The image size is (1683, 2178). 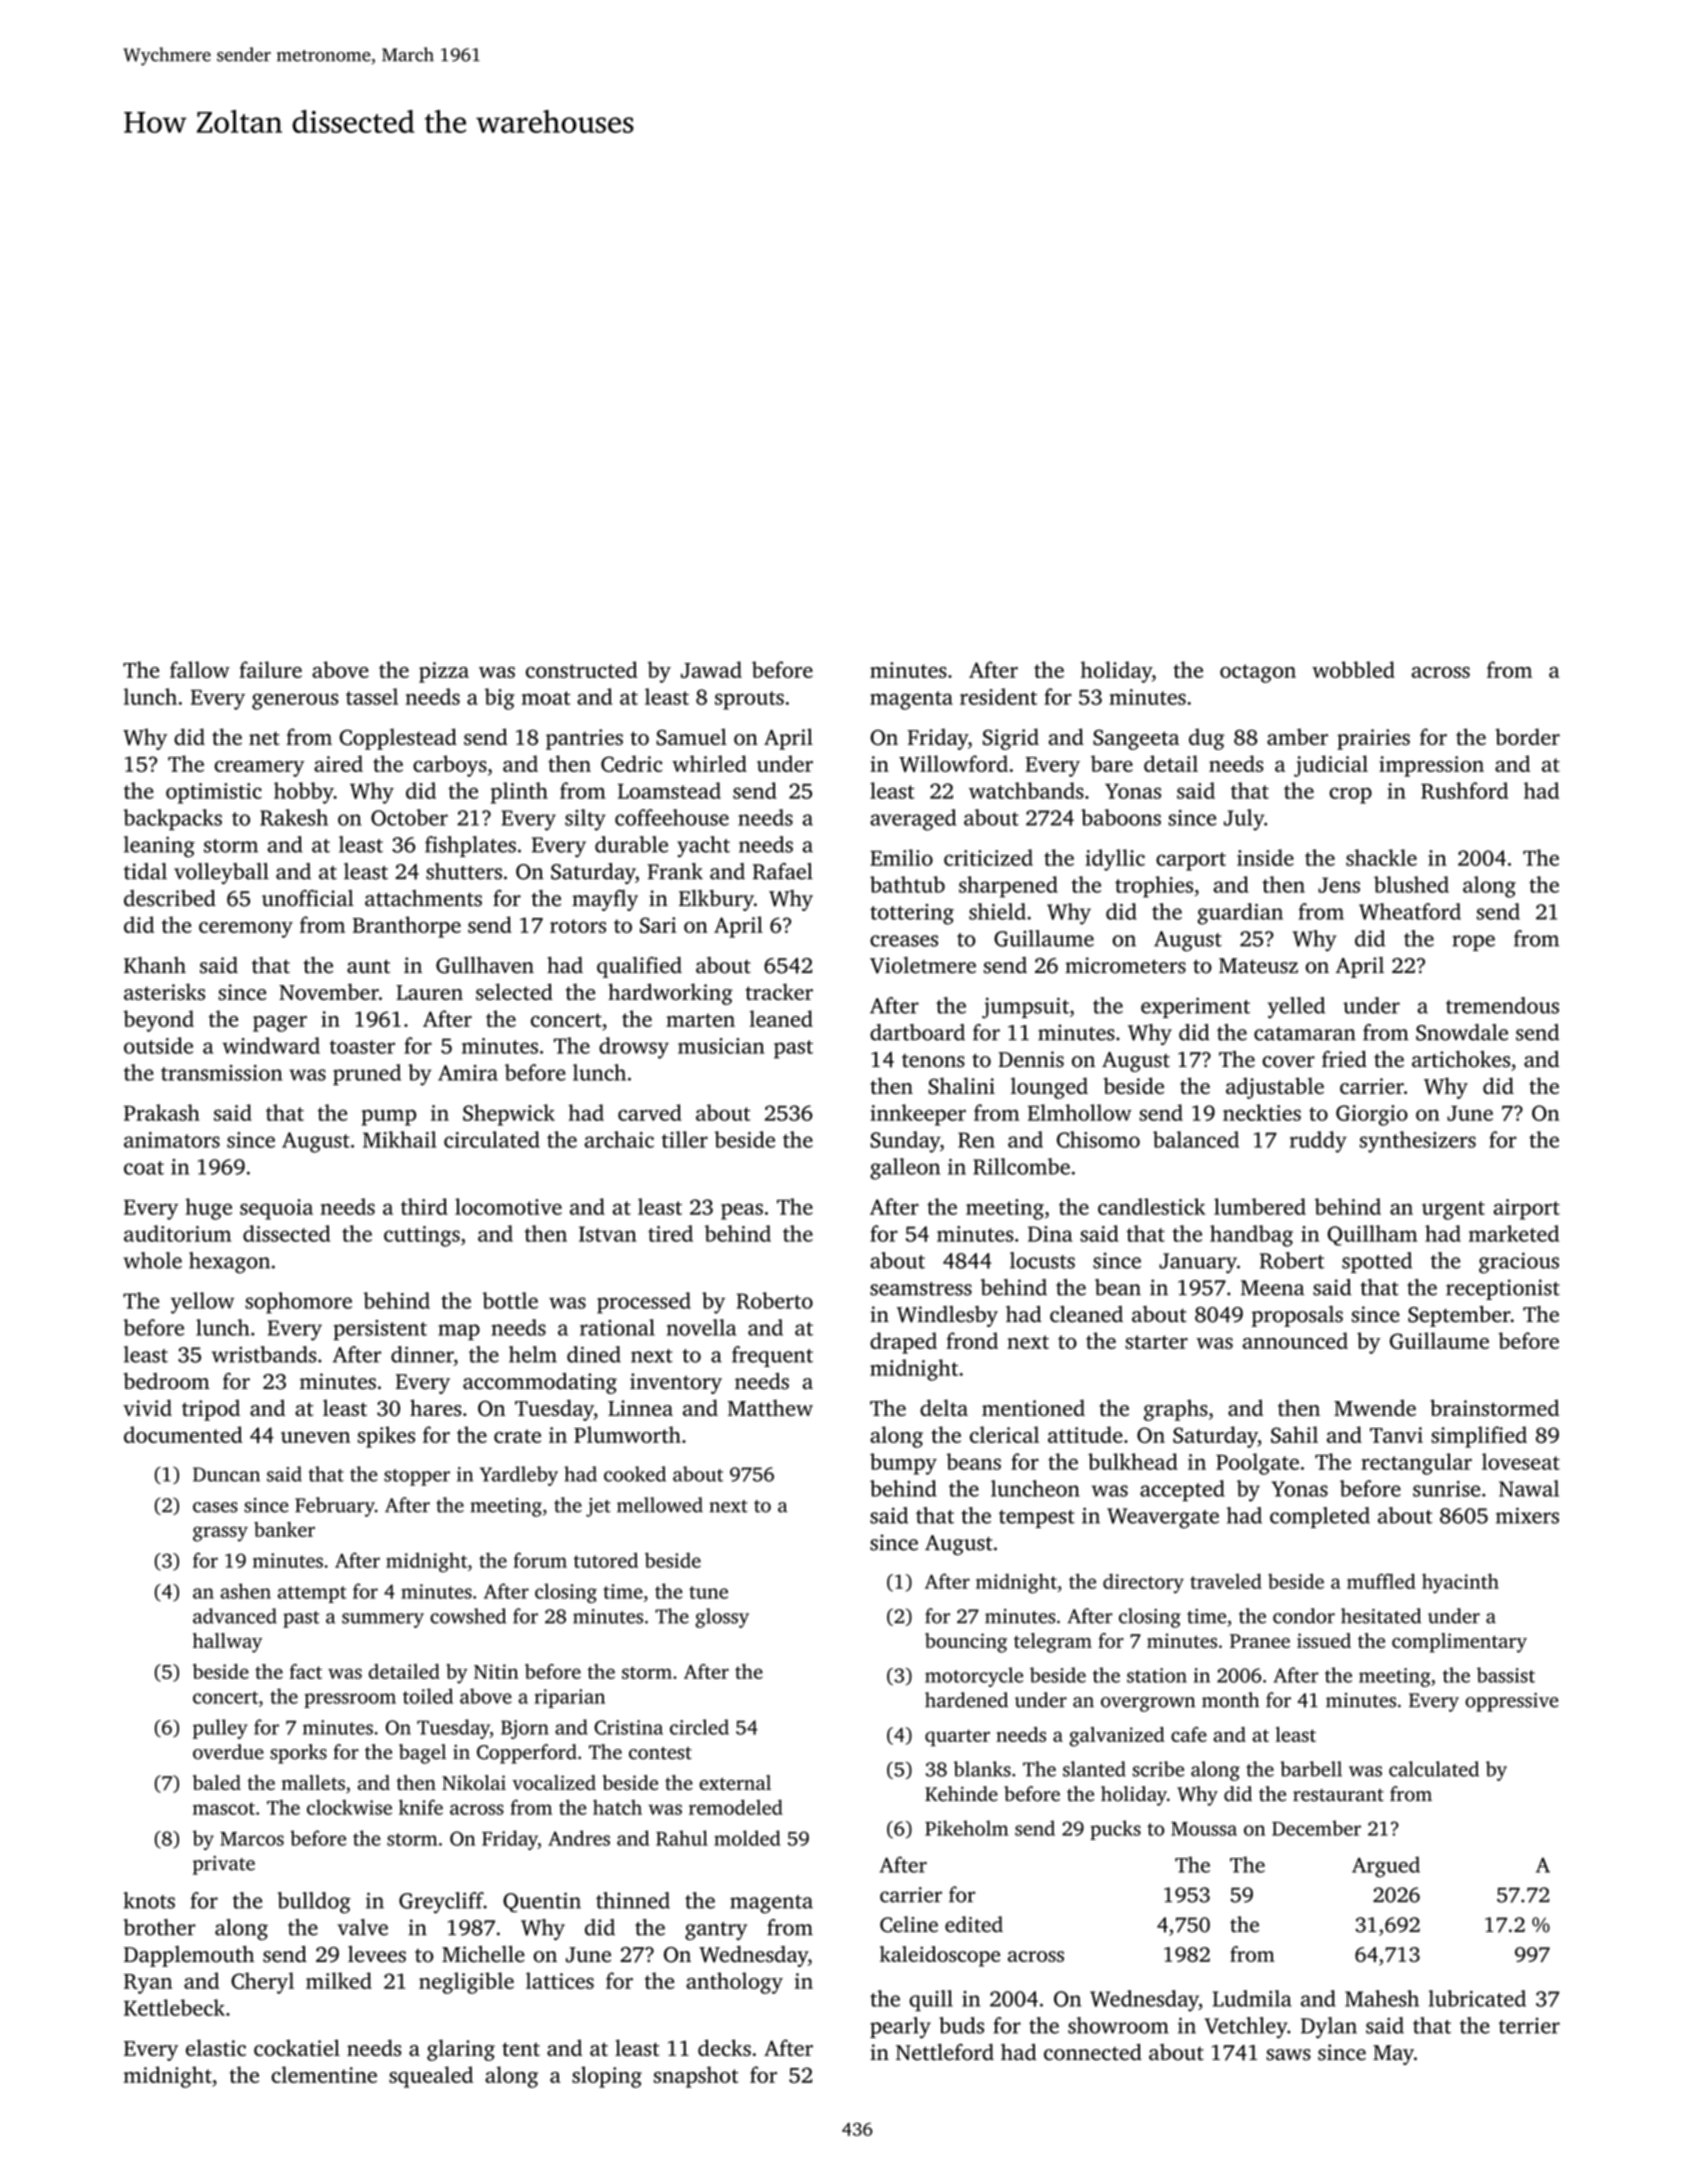 What do you see at coordinates (708, 1592) in the screenshot?
I see `tune` at bounding box center [708, 1592].
